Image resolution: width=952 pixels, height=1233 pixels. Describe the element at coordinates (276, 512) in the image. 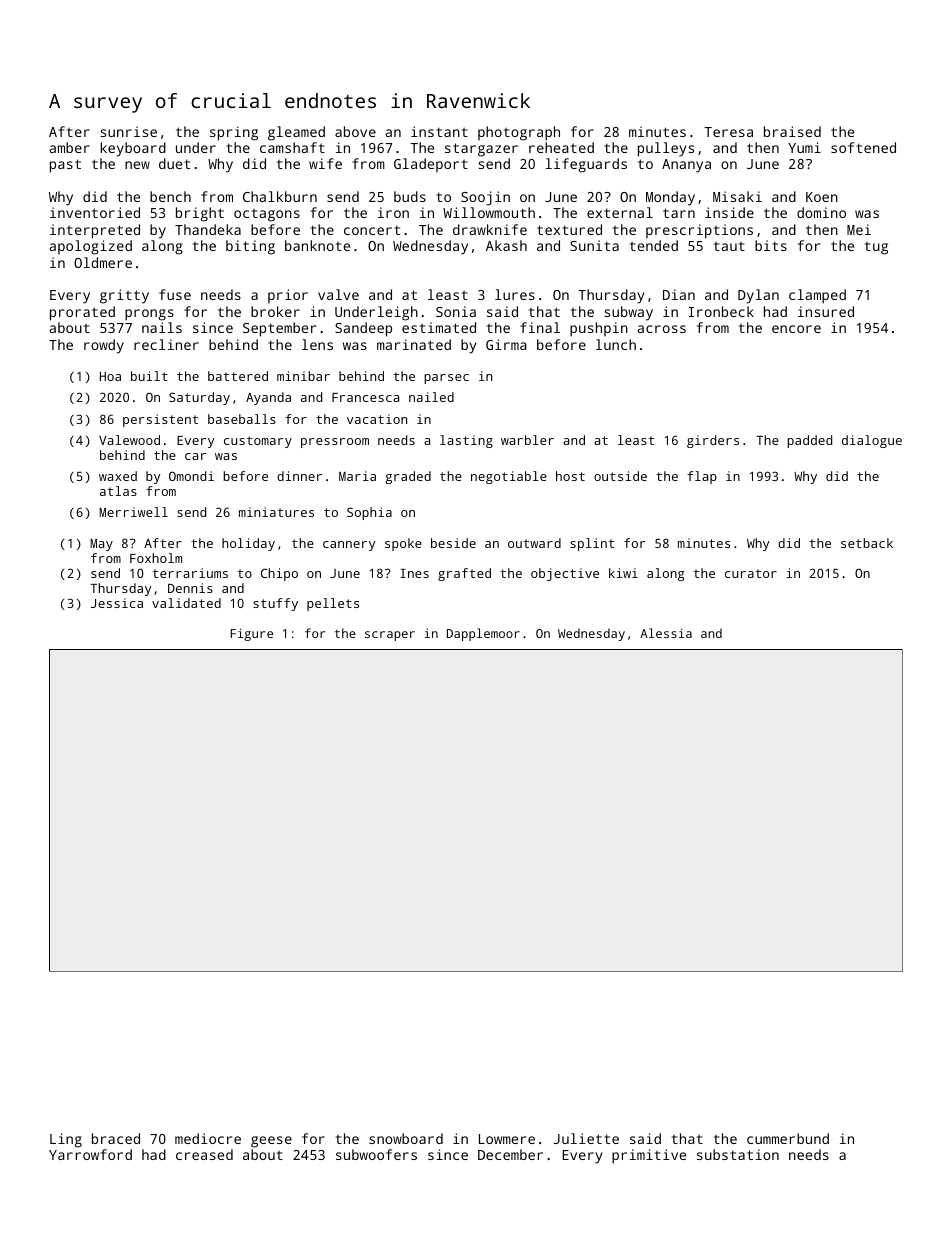

I see `miniatures` at that location.
